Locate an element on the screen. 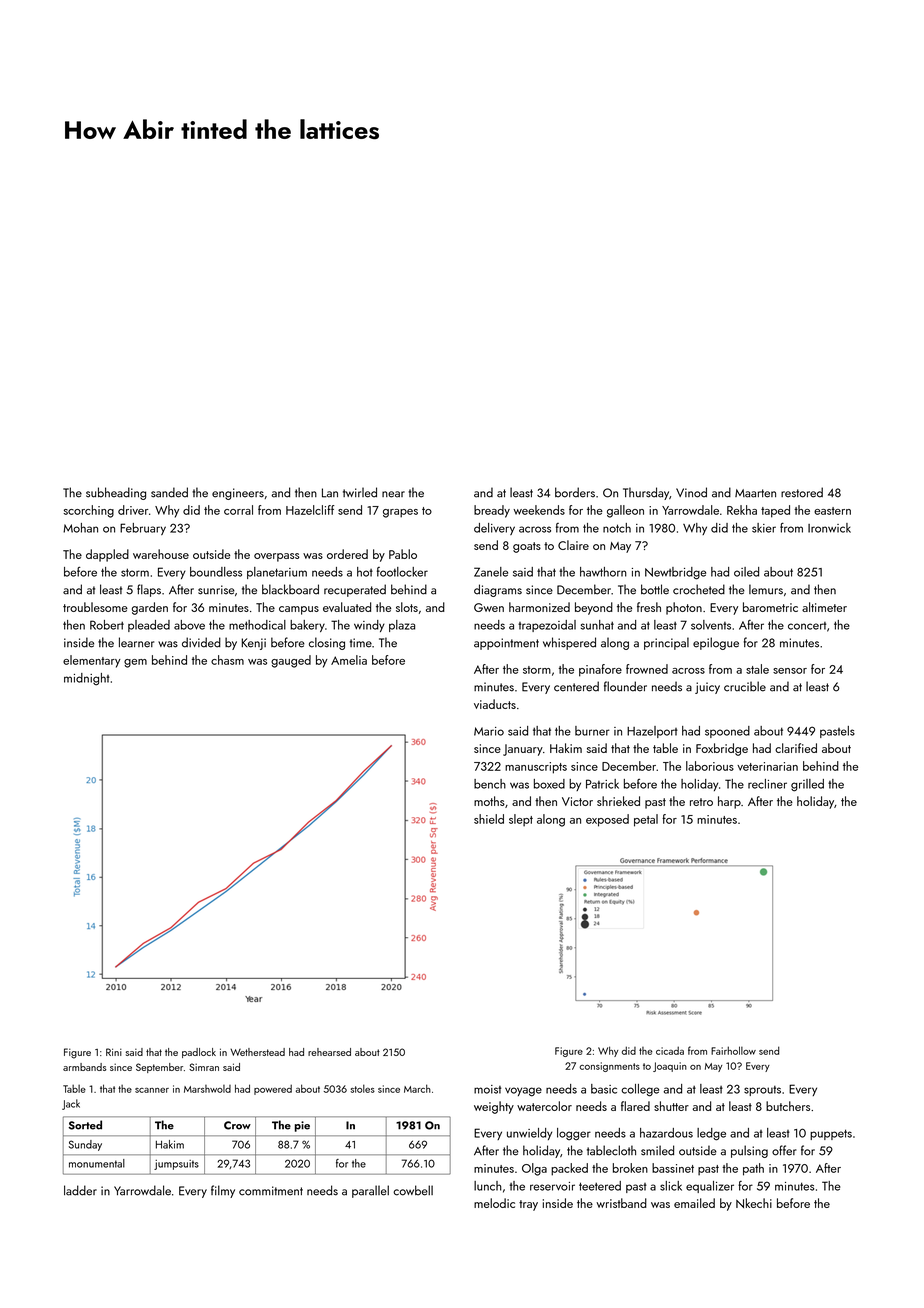  Hazelport is located at coordinates (652, 732).
